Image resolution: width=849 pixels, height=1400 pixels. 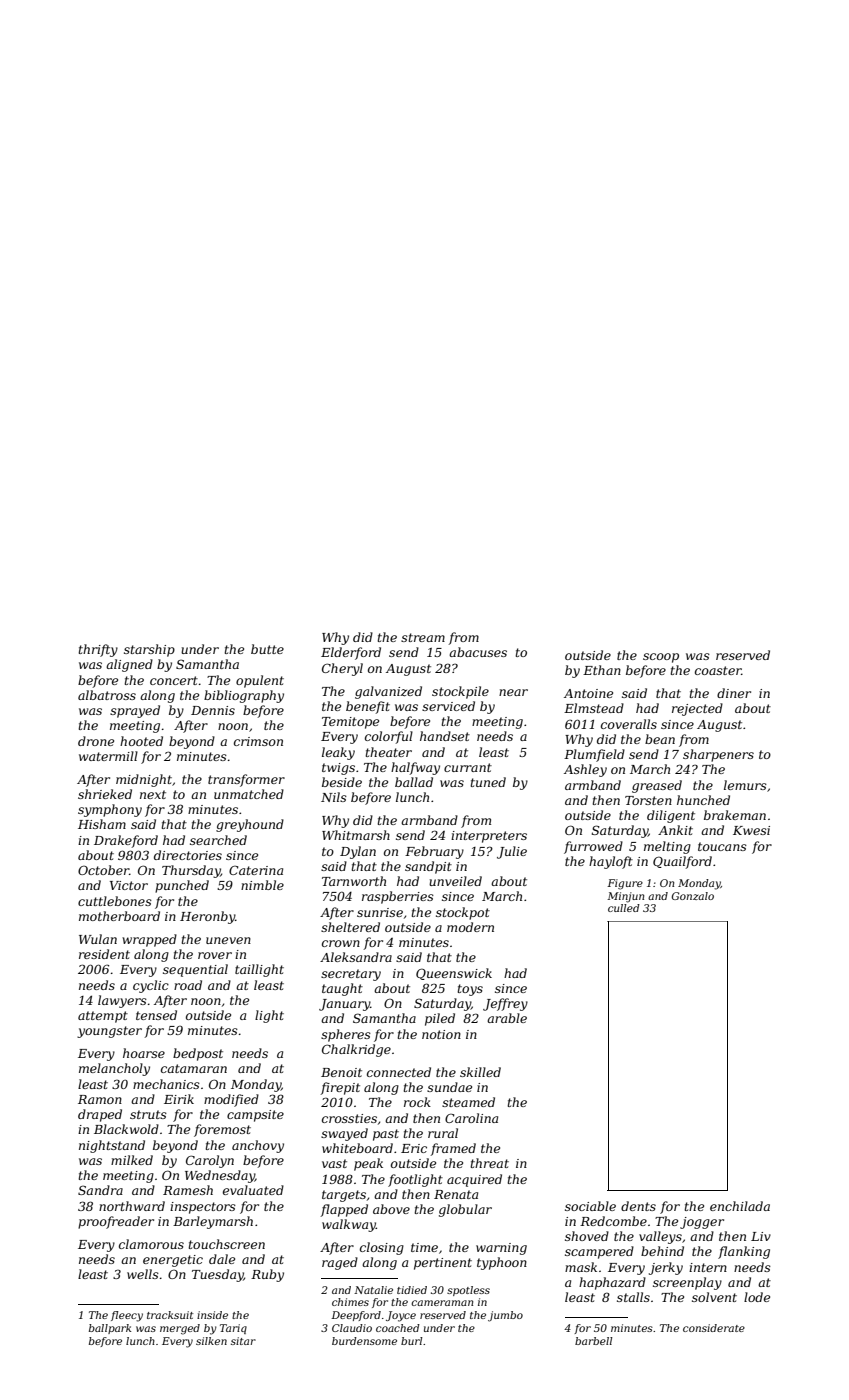 What do you see at coordinates (638, 1206) in the document?
I see `dents` at bounding box center [638, 1206].
